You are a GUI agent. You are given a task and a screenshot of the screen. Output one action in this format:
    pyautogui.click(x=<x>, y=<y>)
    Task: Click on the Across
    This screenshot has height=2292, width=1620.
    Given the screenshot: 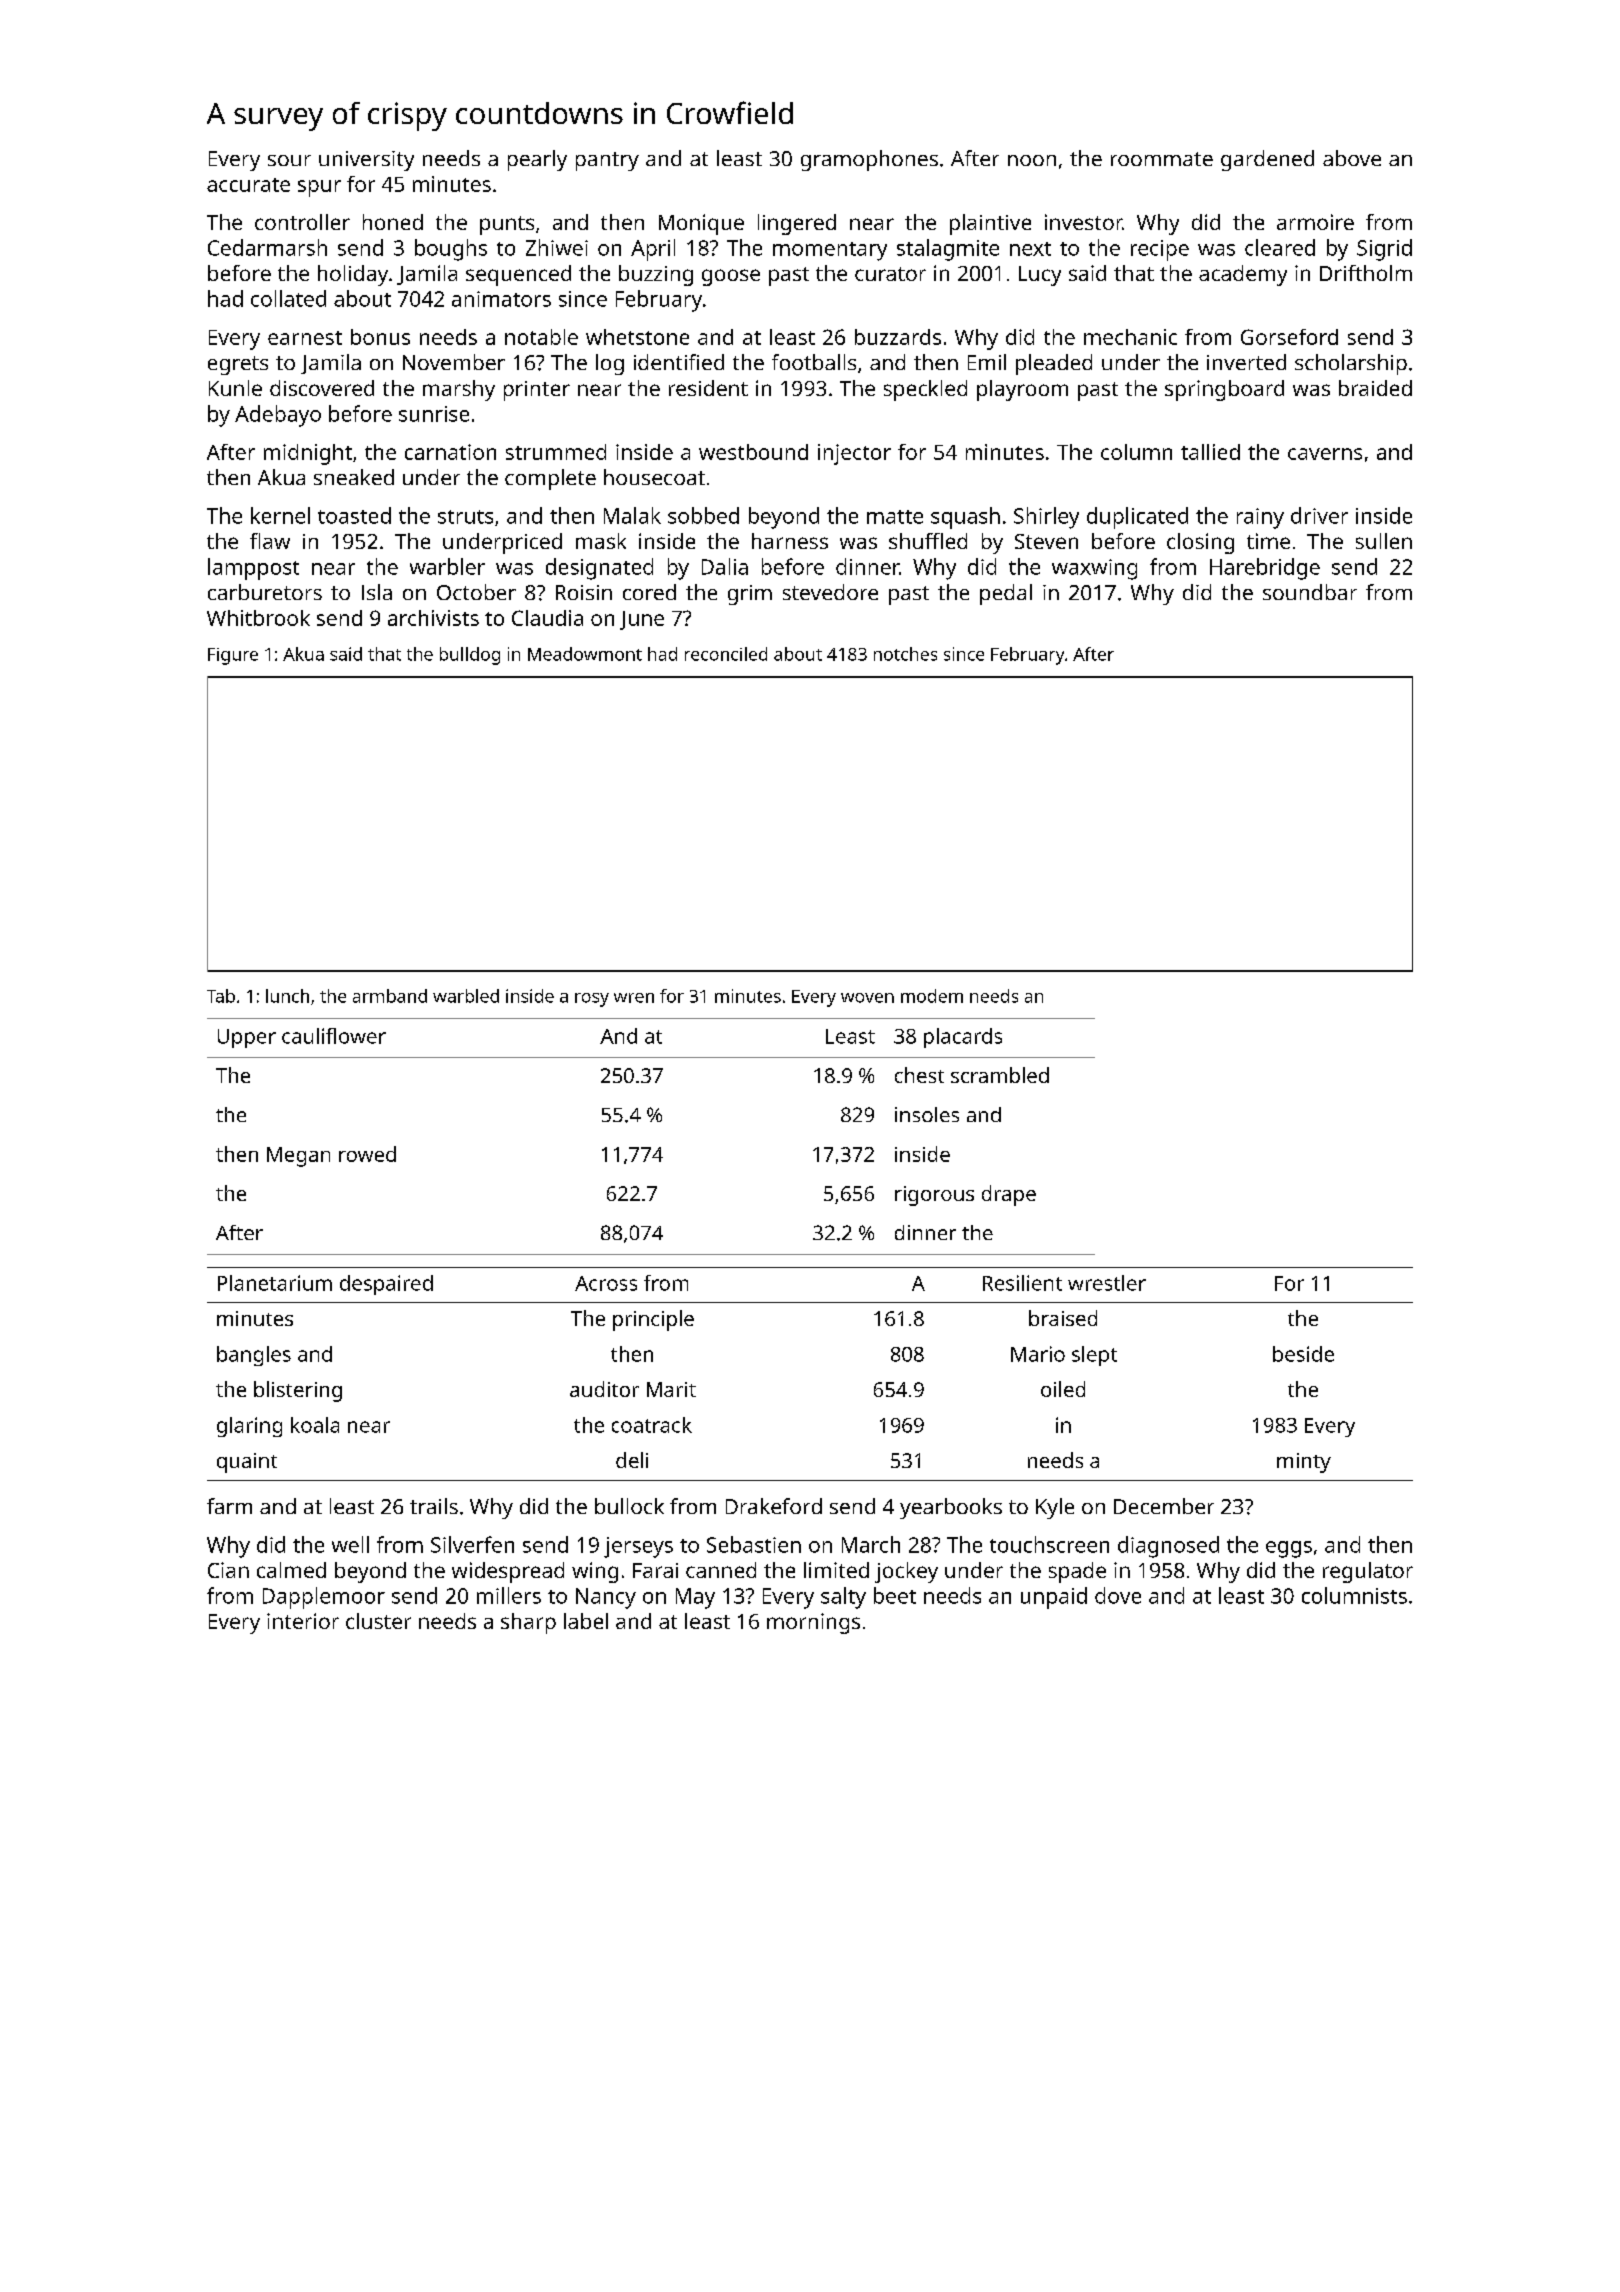 What is the action you would take?
    pyautogui.click(x=606, y=1283)
